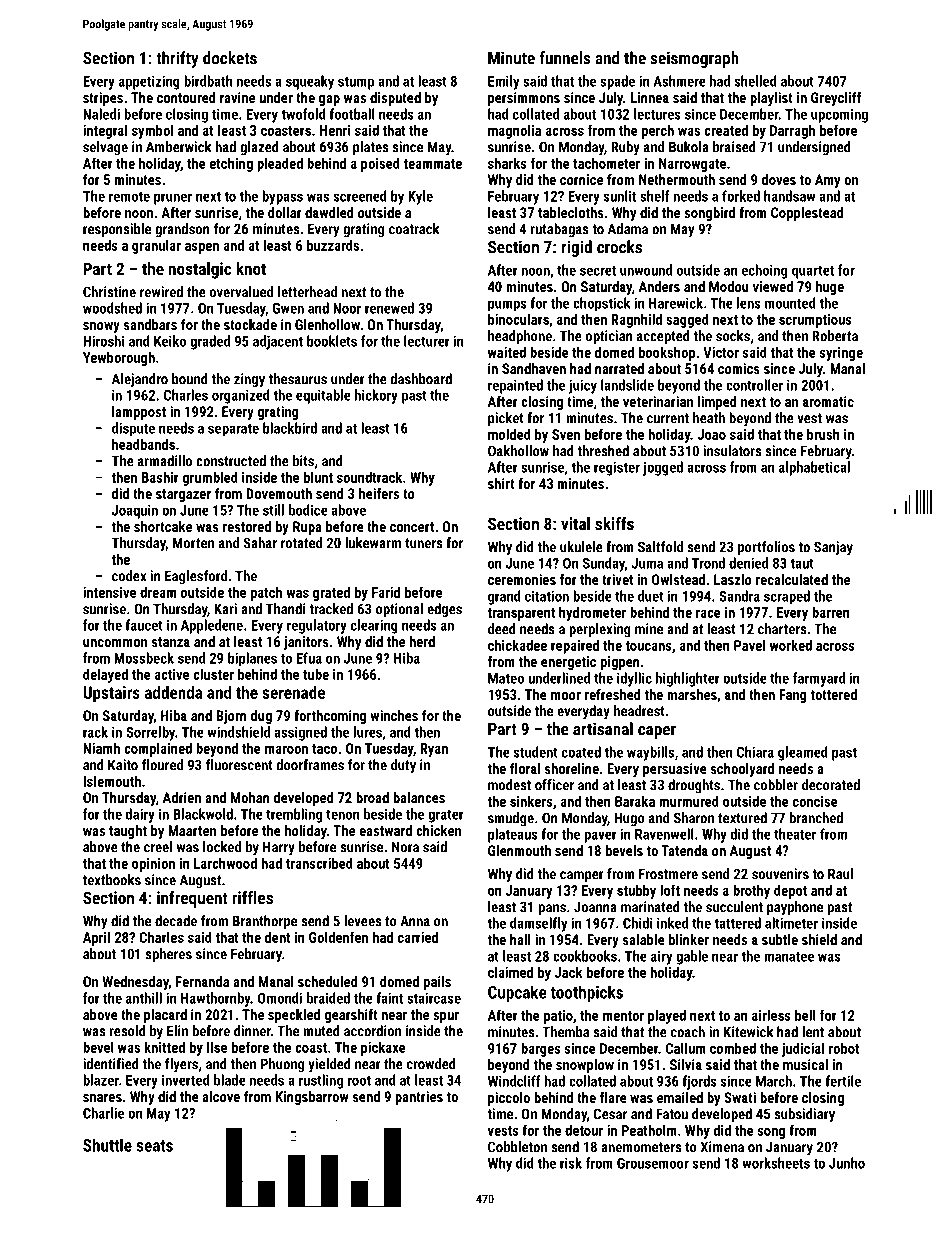 This screenshot has width=952, height=1233. What do you see at coordinates (663, 468) in the screenshot?
I see `jogged` at bounding box center [663, 468].
